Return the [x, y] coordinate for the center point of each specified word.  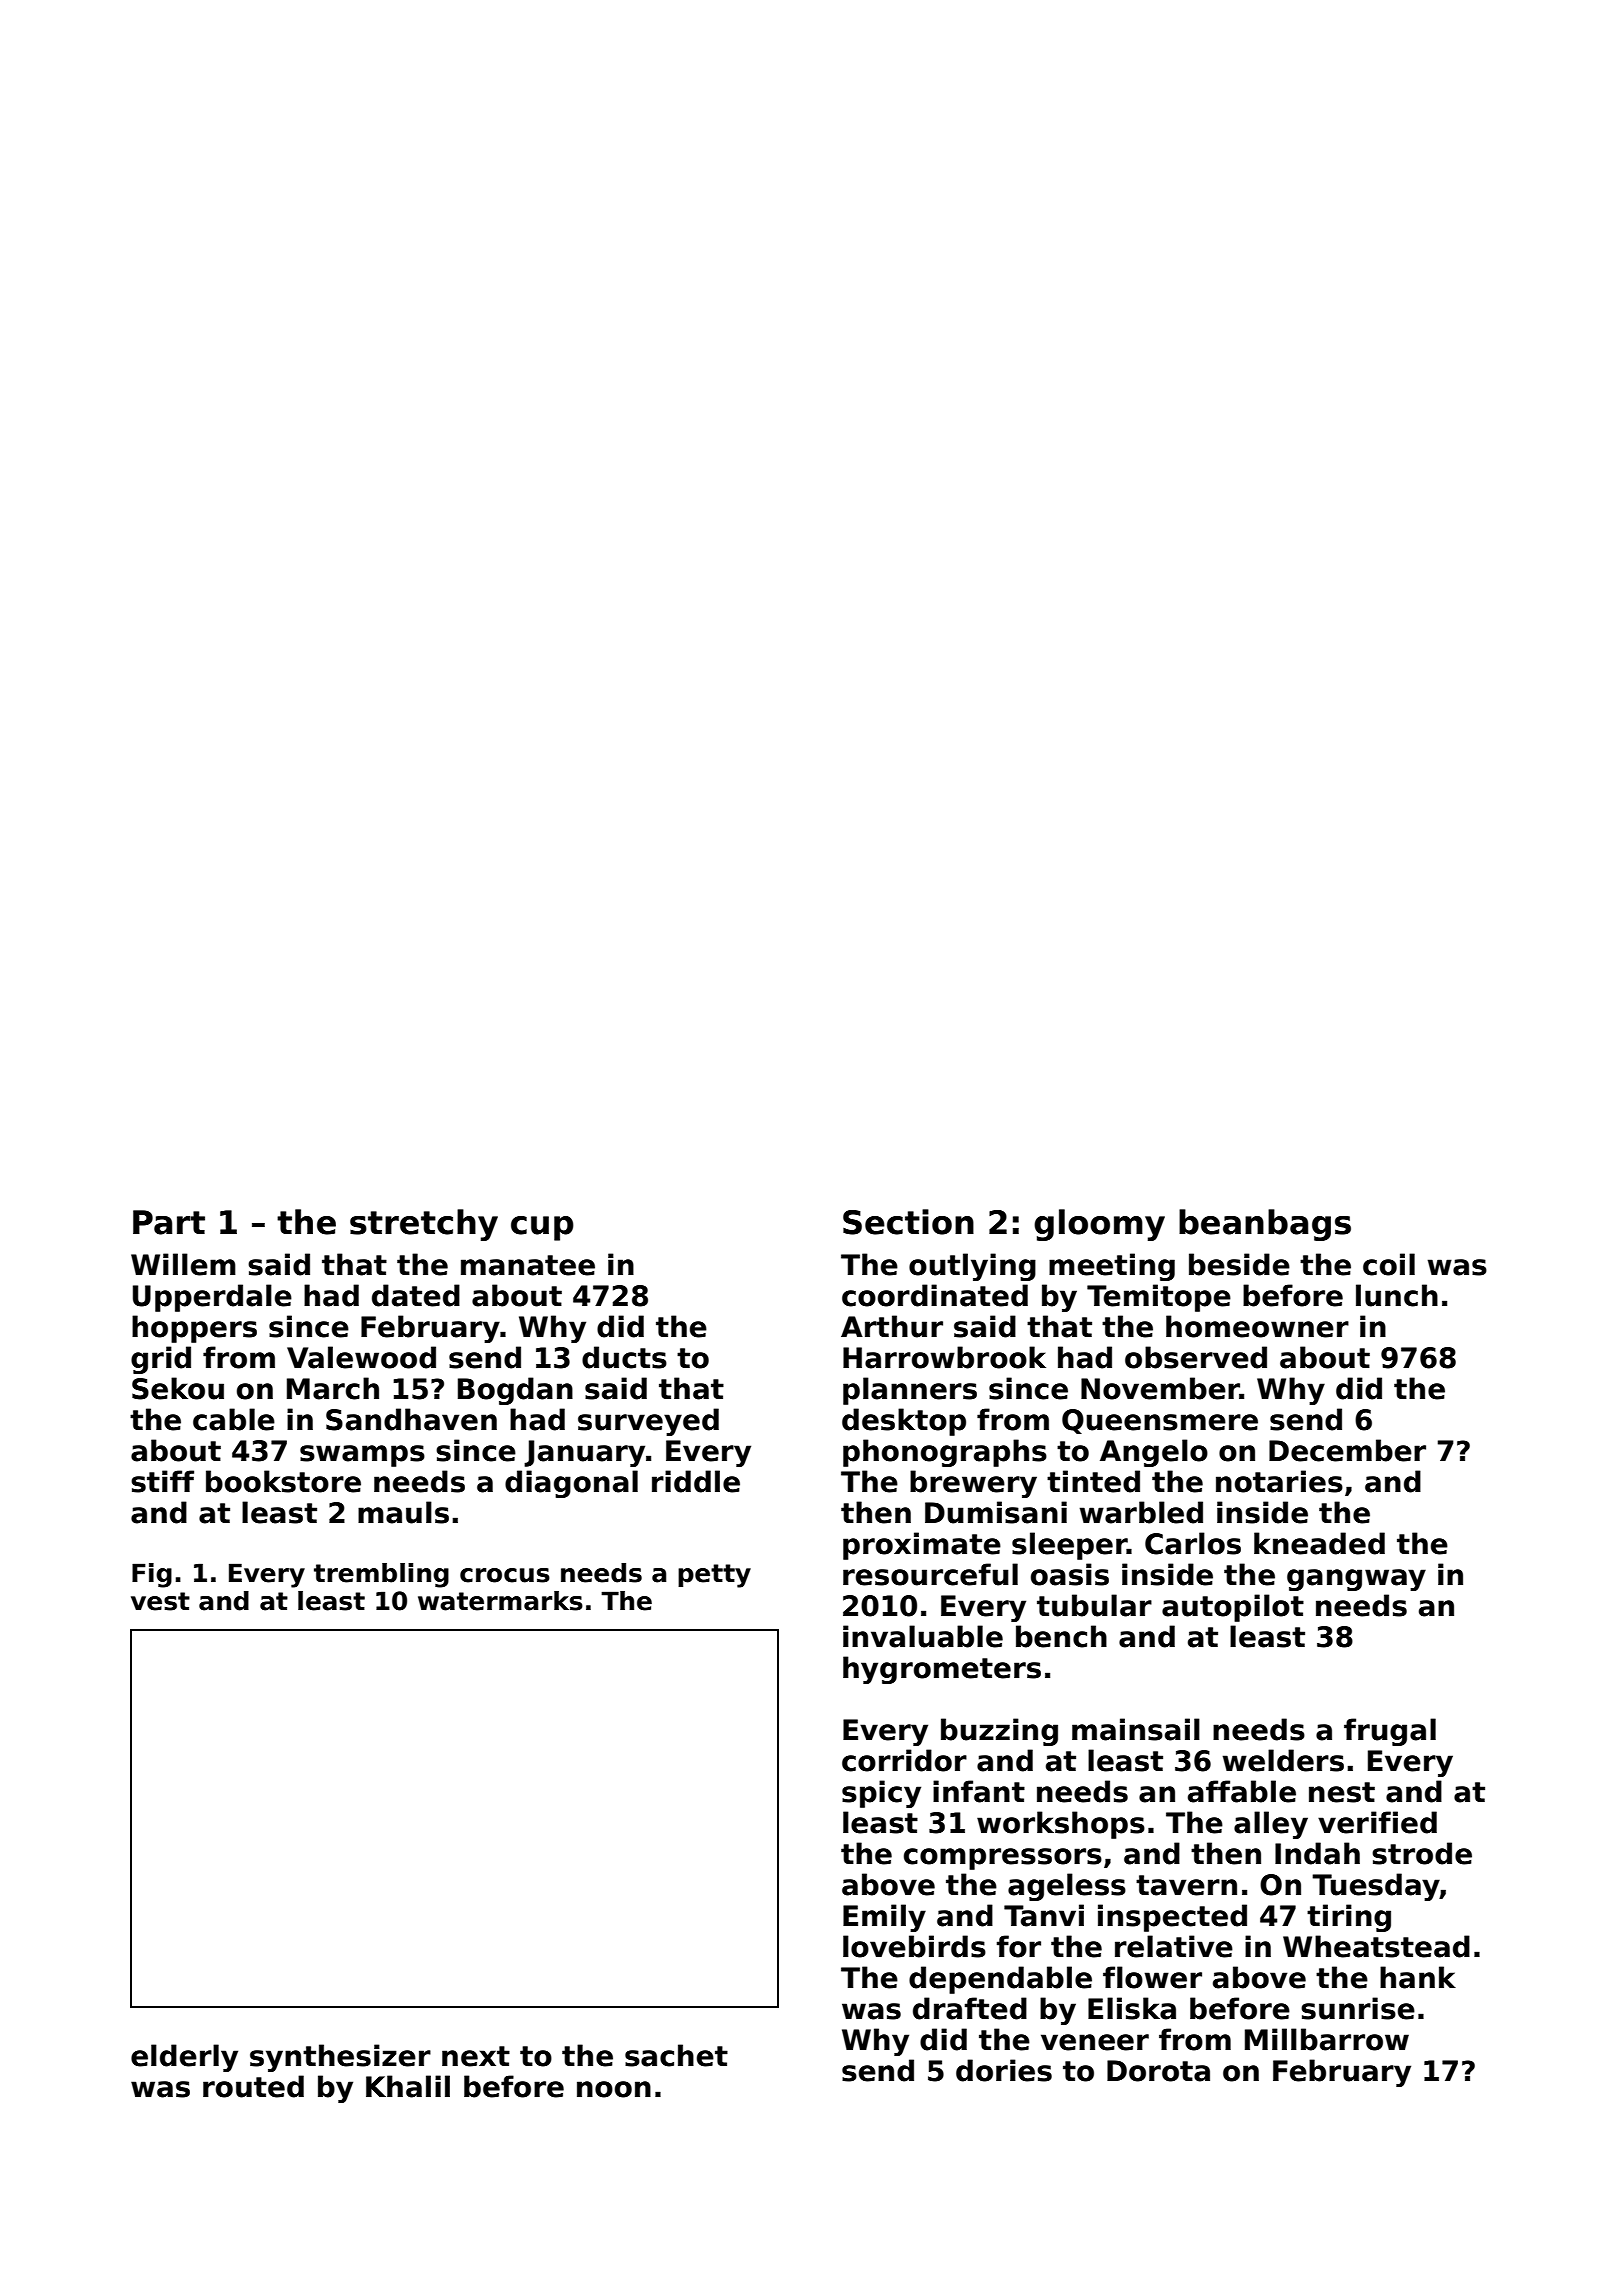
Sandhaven [411, 1419]
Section [908, 1222]
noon [614, 2089]
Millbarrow [1327, 2039]
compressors [1003, 1859]
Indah [1317, 1853]
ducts [624, 1357]
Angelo [1154, 1453]
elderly [184, 2058]
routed [253, 2086]
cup [542, 1228]
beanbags [1265, 1225]
